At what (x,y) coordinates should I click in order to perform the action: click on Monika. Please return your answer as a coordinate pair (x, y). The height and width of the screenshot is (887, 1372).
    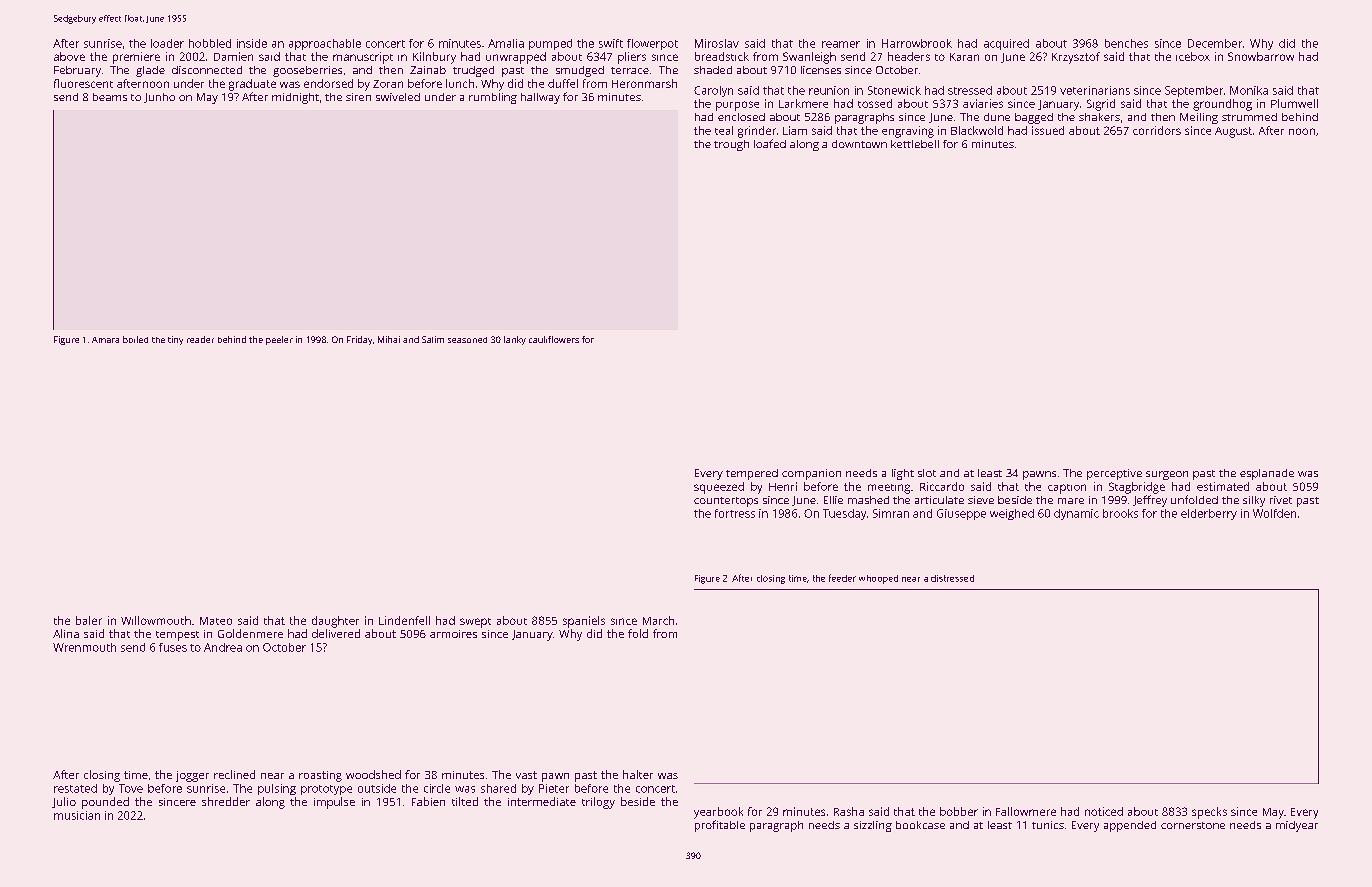
    Looking at the image, I should click on (1249, 90).
